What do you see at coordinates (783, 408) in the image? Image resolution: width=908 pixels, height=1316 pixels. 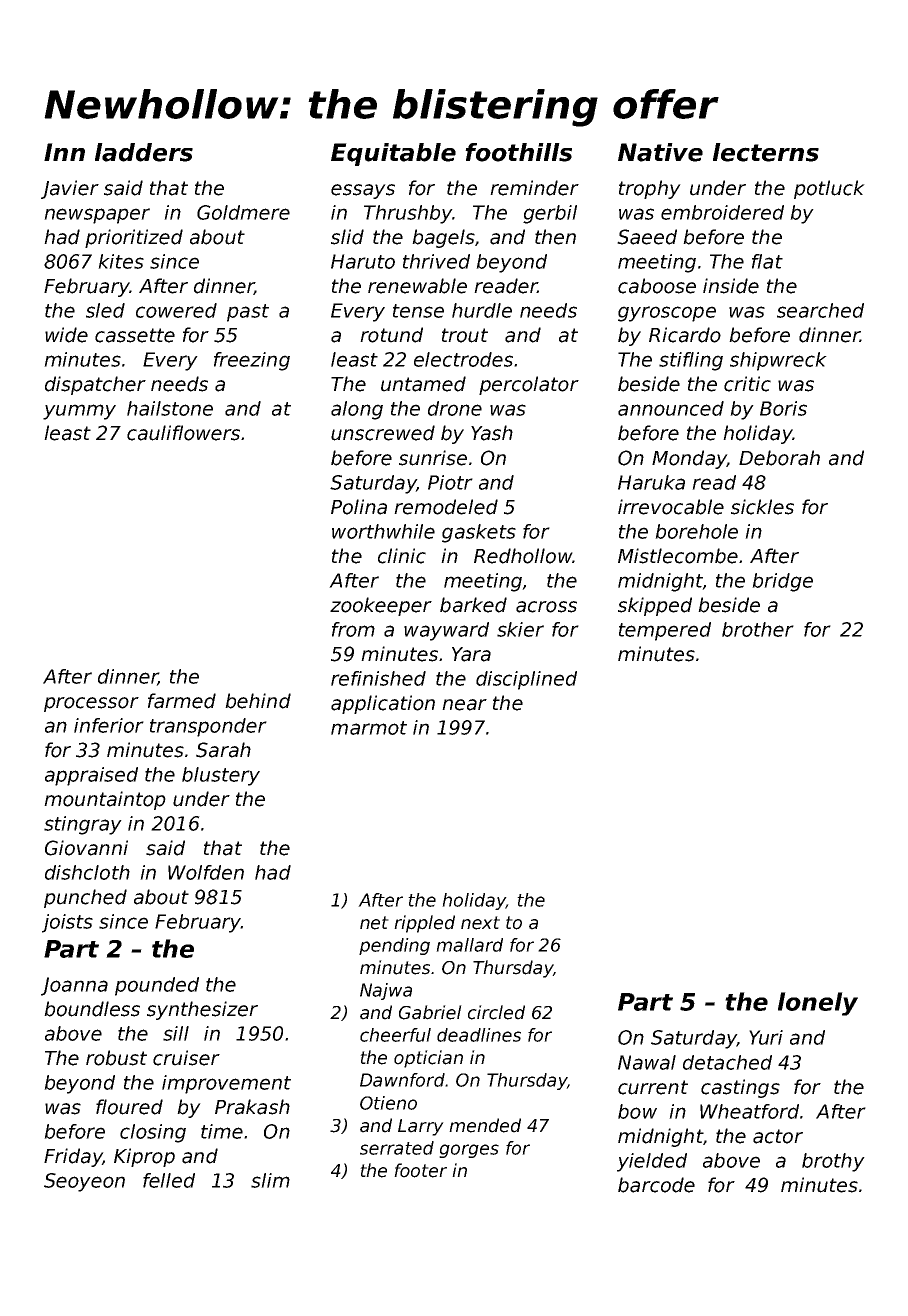 I see `Boris` at bounding box center [783, 408].
